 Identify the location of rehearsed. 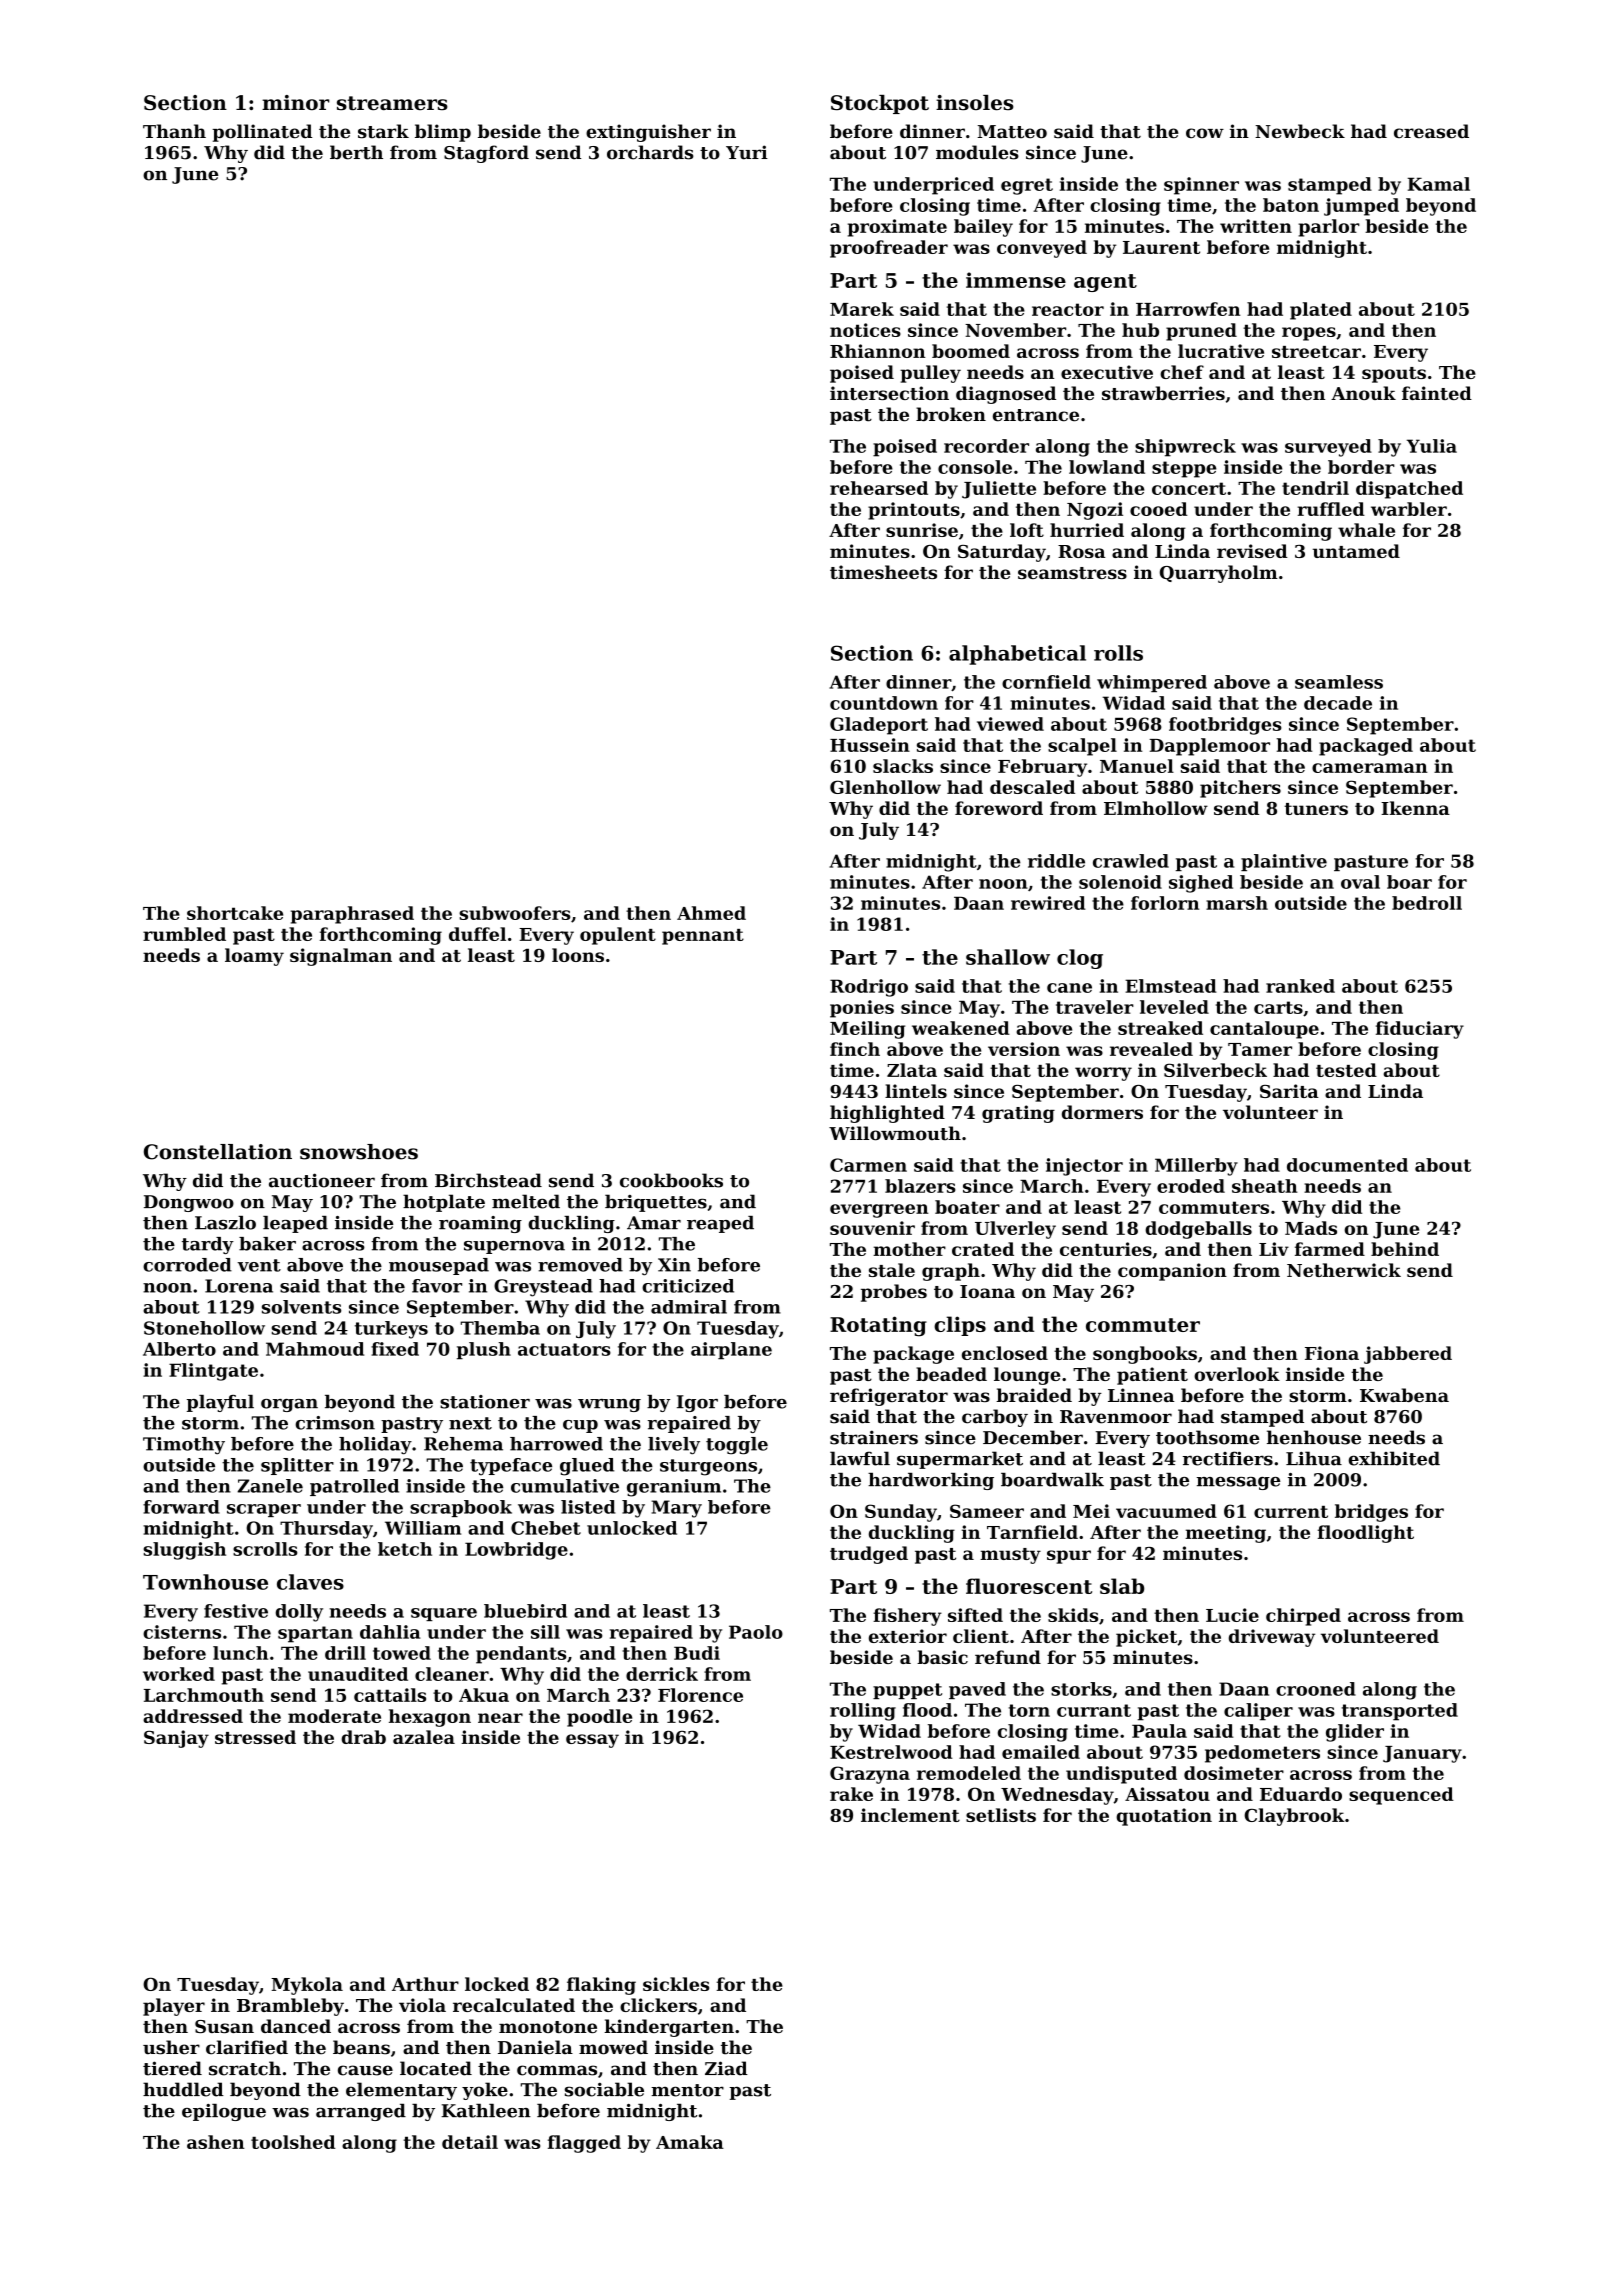
(879, 488).
